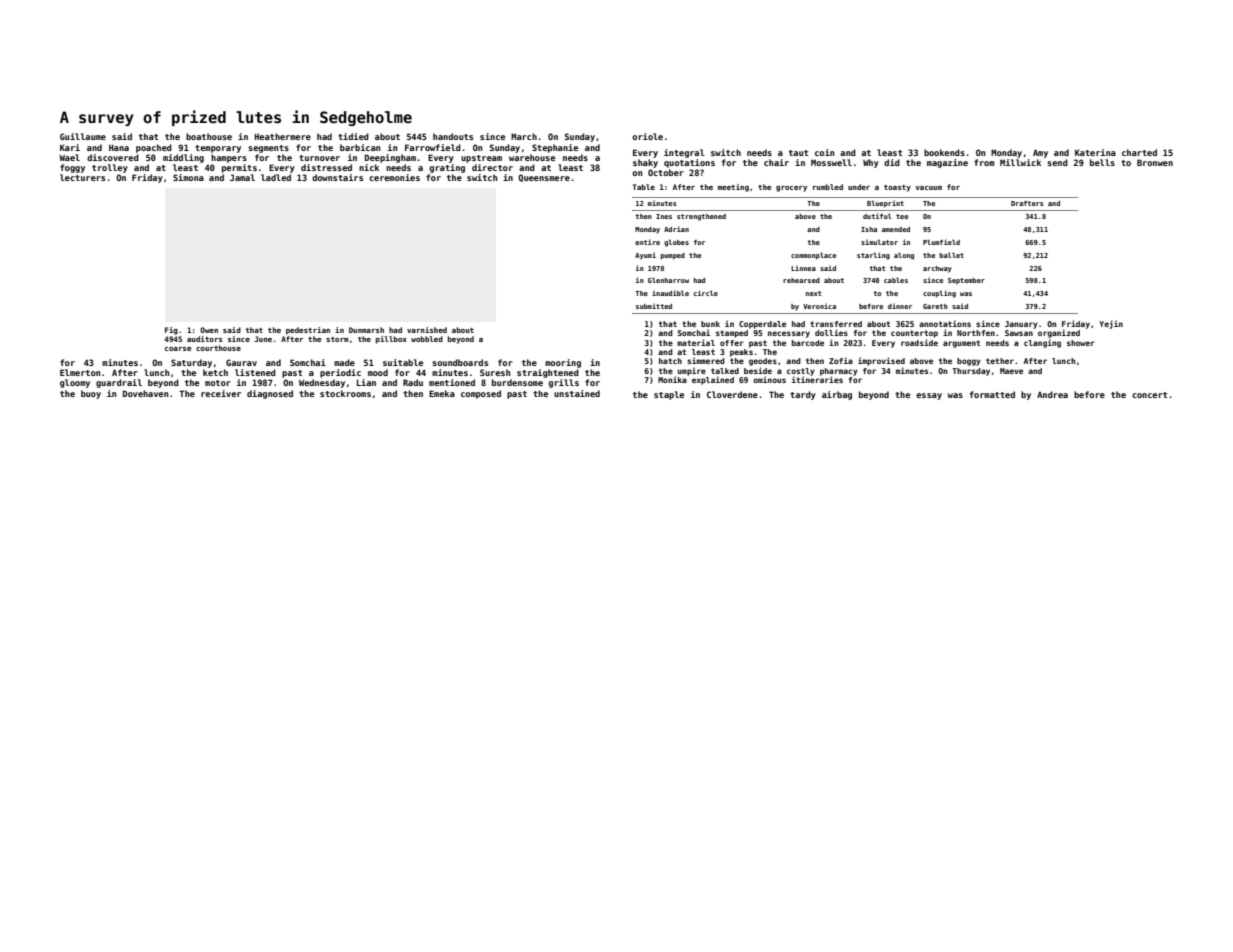  What do you see at coordinates (119, 383) in the document?
I see `guardrail` at bounding box center [119, 383].
